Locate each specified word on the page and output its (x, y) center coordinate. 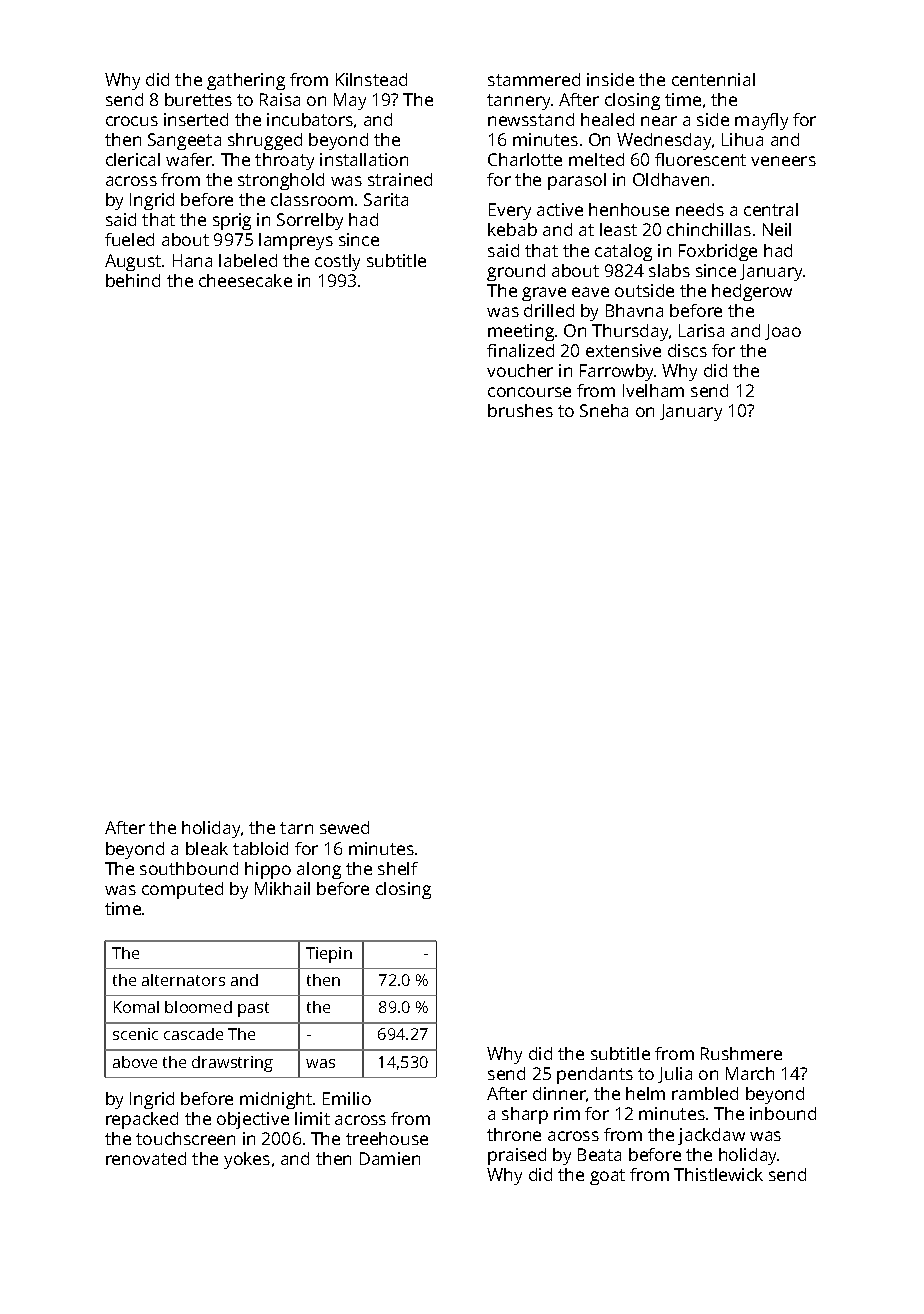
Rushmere (741, 1053)
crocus (132, 121)
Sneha (604, 410)
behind (133, 280)
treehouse (387, 1138)
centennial (713, 79)
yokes (247, 1160)
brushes (520, 410)
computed (182, 890)
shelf (398, 868)
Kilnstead (371, 79)
